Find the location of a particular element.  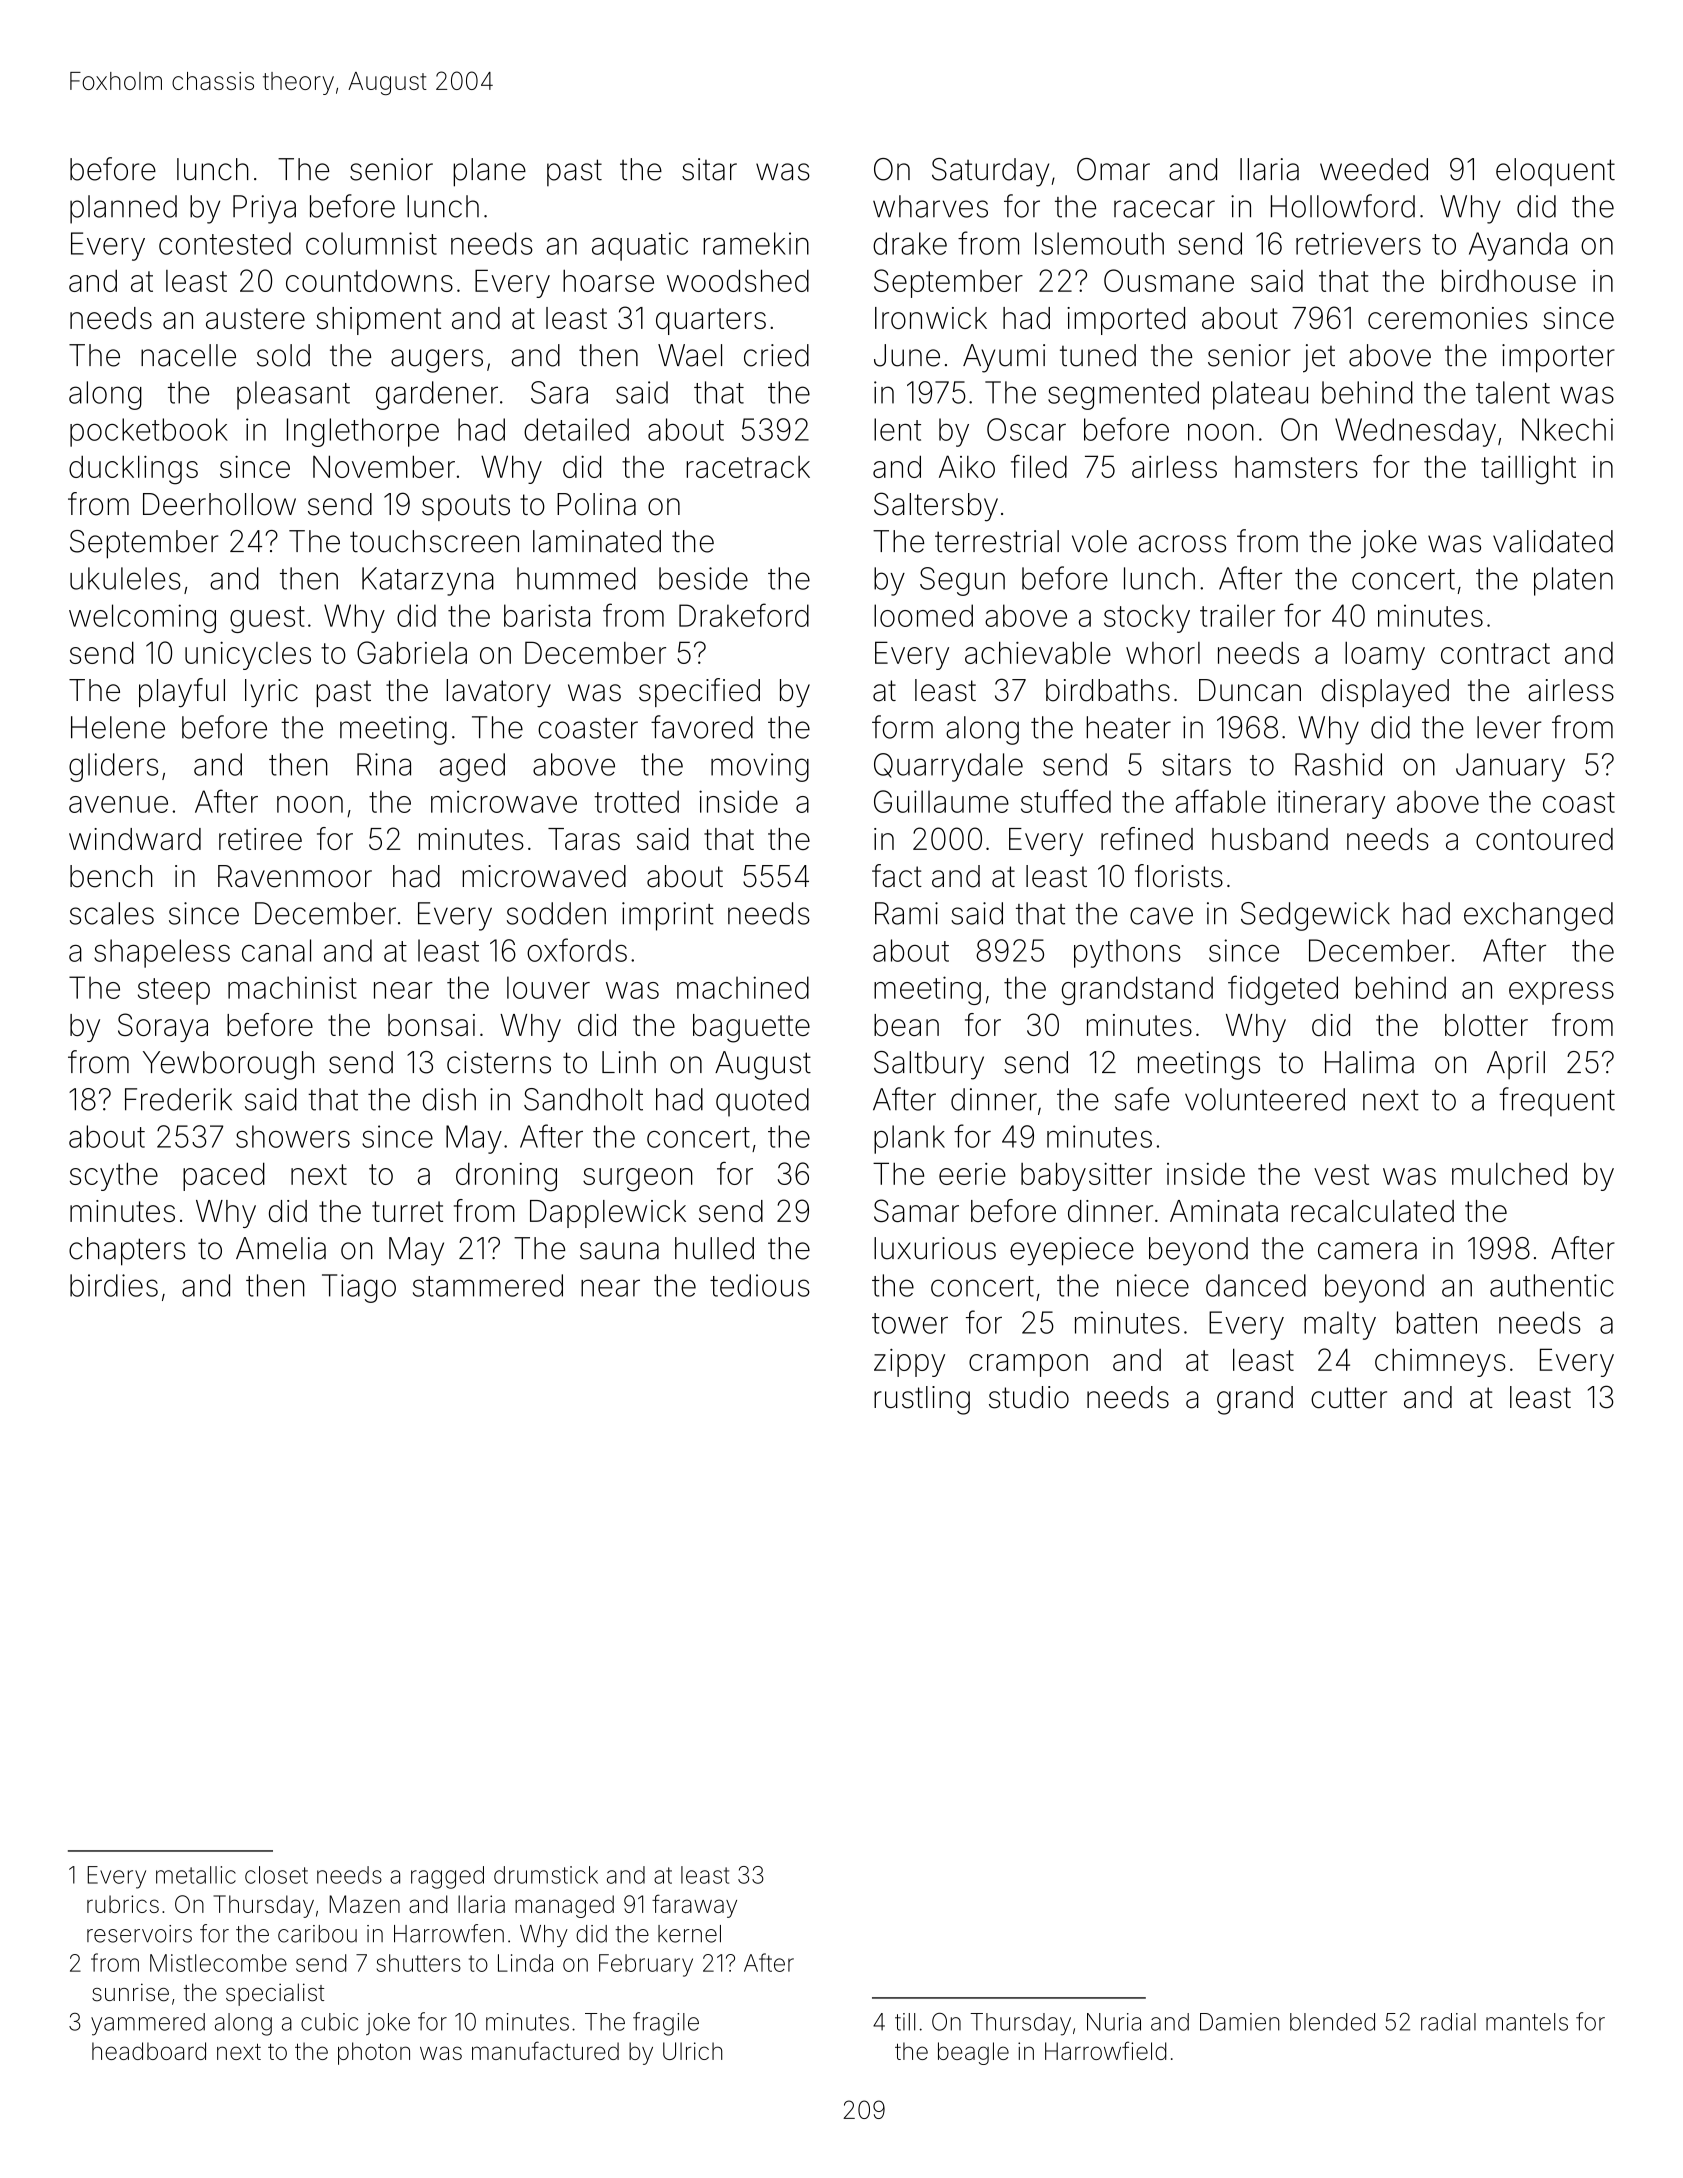

validated is located at coordinates (1553, 541).
